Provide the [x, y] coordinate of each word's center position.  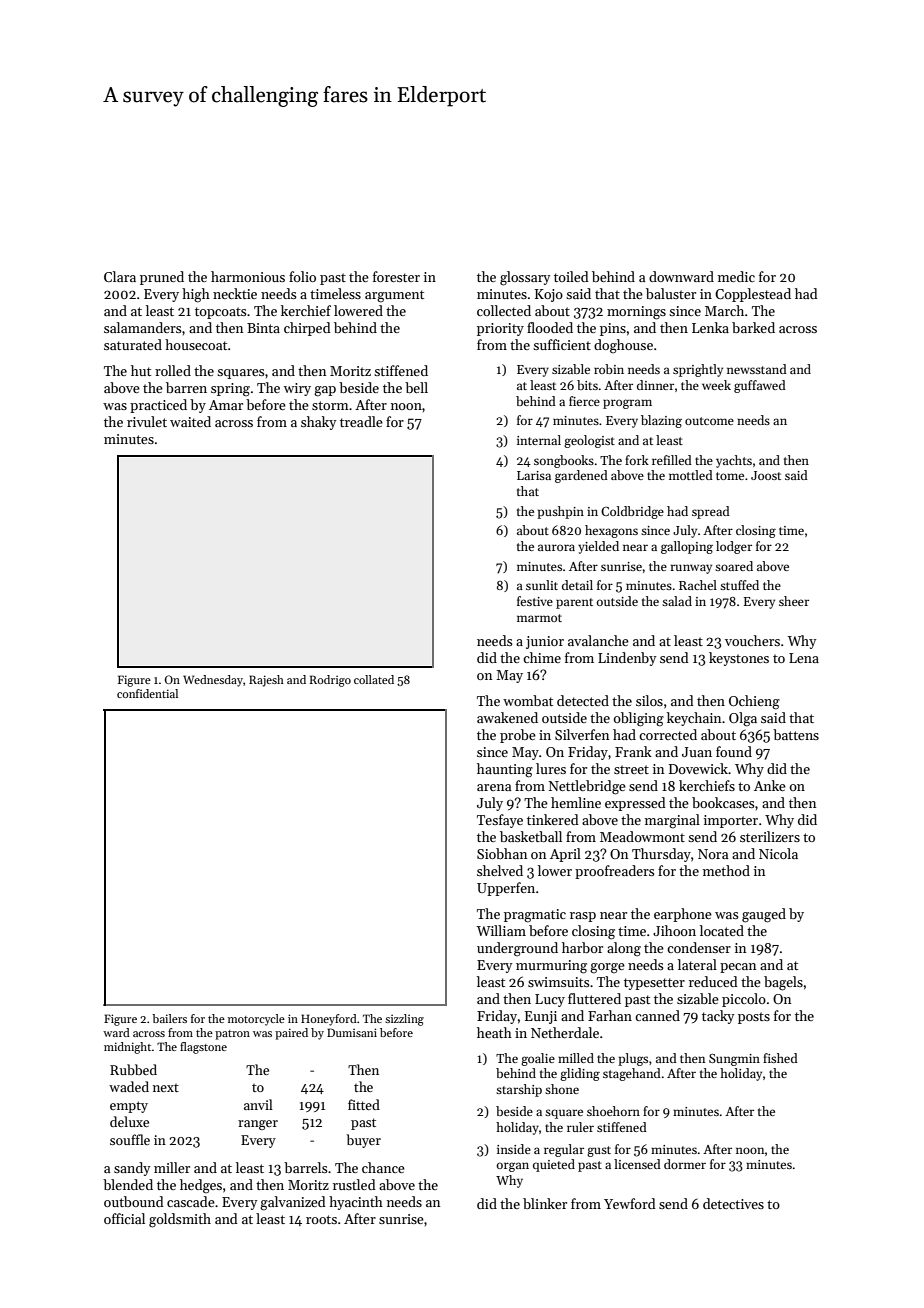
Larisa [534, 475]
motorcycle [256, 1020]
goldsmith [180, 1220]
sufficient [562, 344]
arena [494, 787]
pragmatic [535, 916]
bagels [783, 983]
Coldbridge [632, 512]
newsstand [757, 369]
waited [190, 421]
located [722, 930]
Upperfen [506, 889]
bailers [169, 1018]
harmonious [248, 276]
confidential [147, 693]
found [734, 751]
